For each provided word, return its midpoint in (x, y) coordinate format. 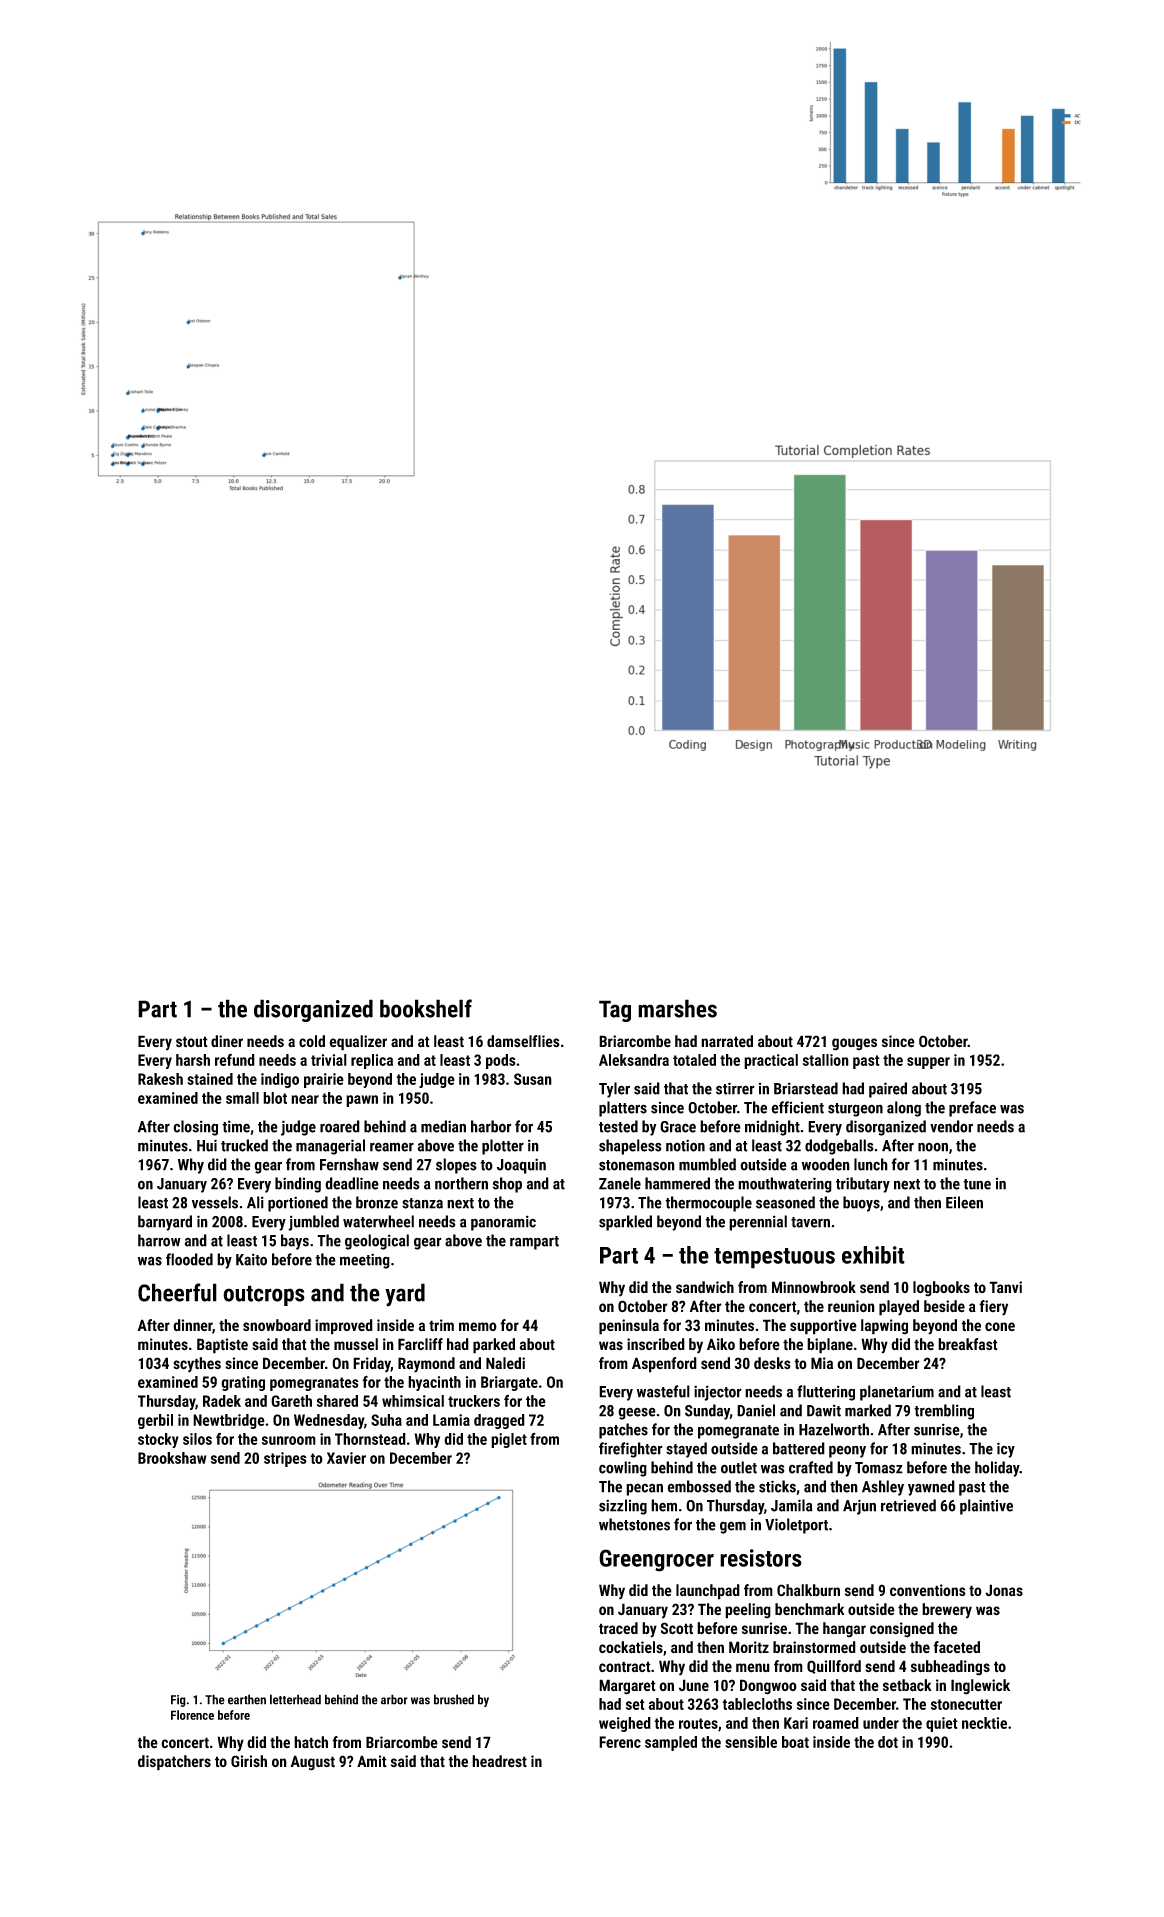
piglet (509, 1440)
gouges (854, 1044)
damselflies (523, 1041)
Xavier (346, 1458)
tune (977, 1184)
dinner (193, 1326)
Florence (192, 1715)
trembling (944, 1412)
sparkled (625, 1223)
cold (312, 1041)
